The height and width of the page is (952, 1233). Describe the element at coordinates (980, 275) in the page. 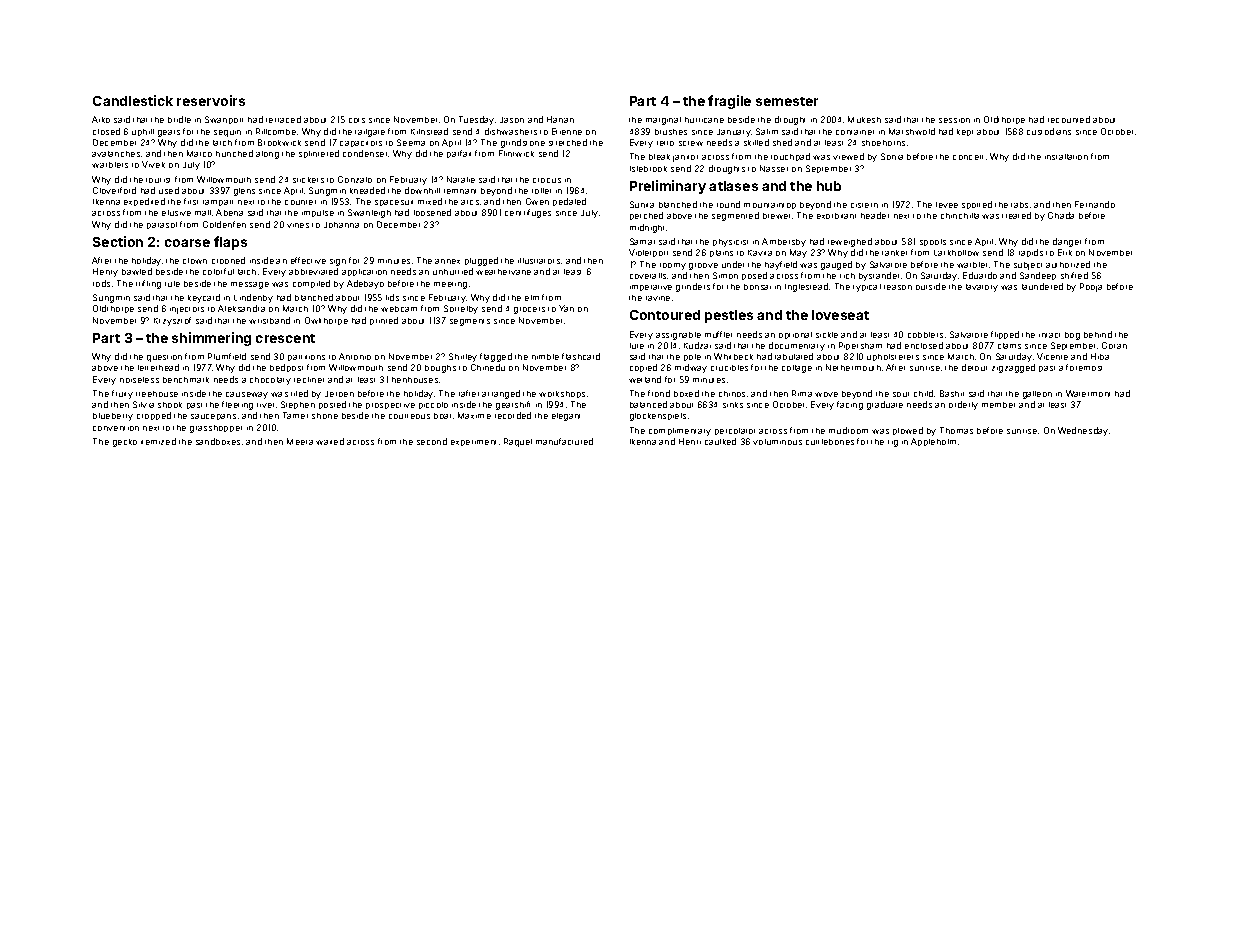

I see `Eduardo` at that location.
